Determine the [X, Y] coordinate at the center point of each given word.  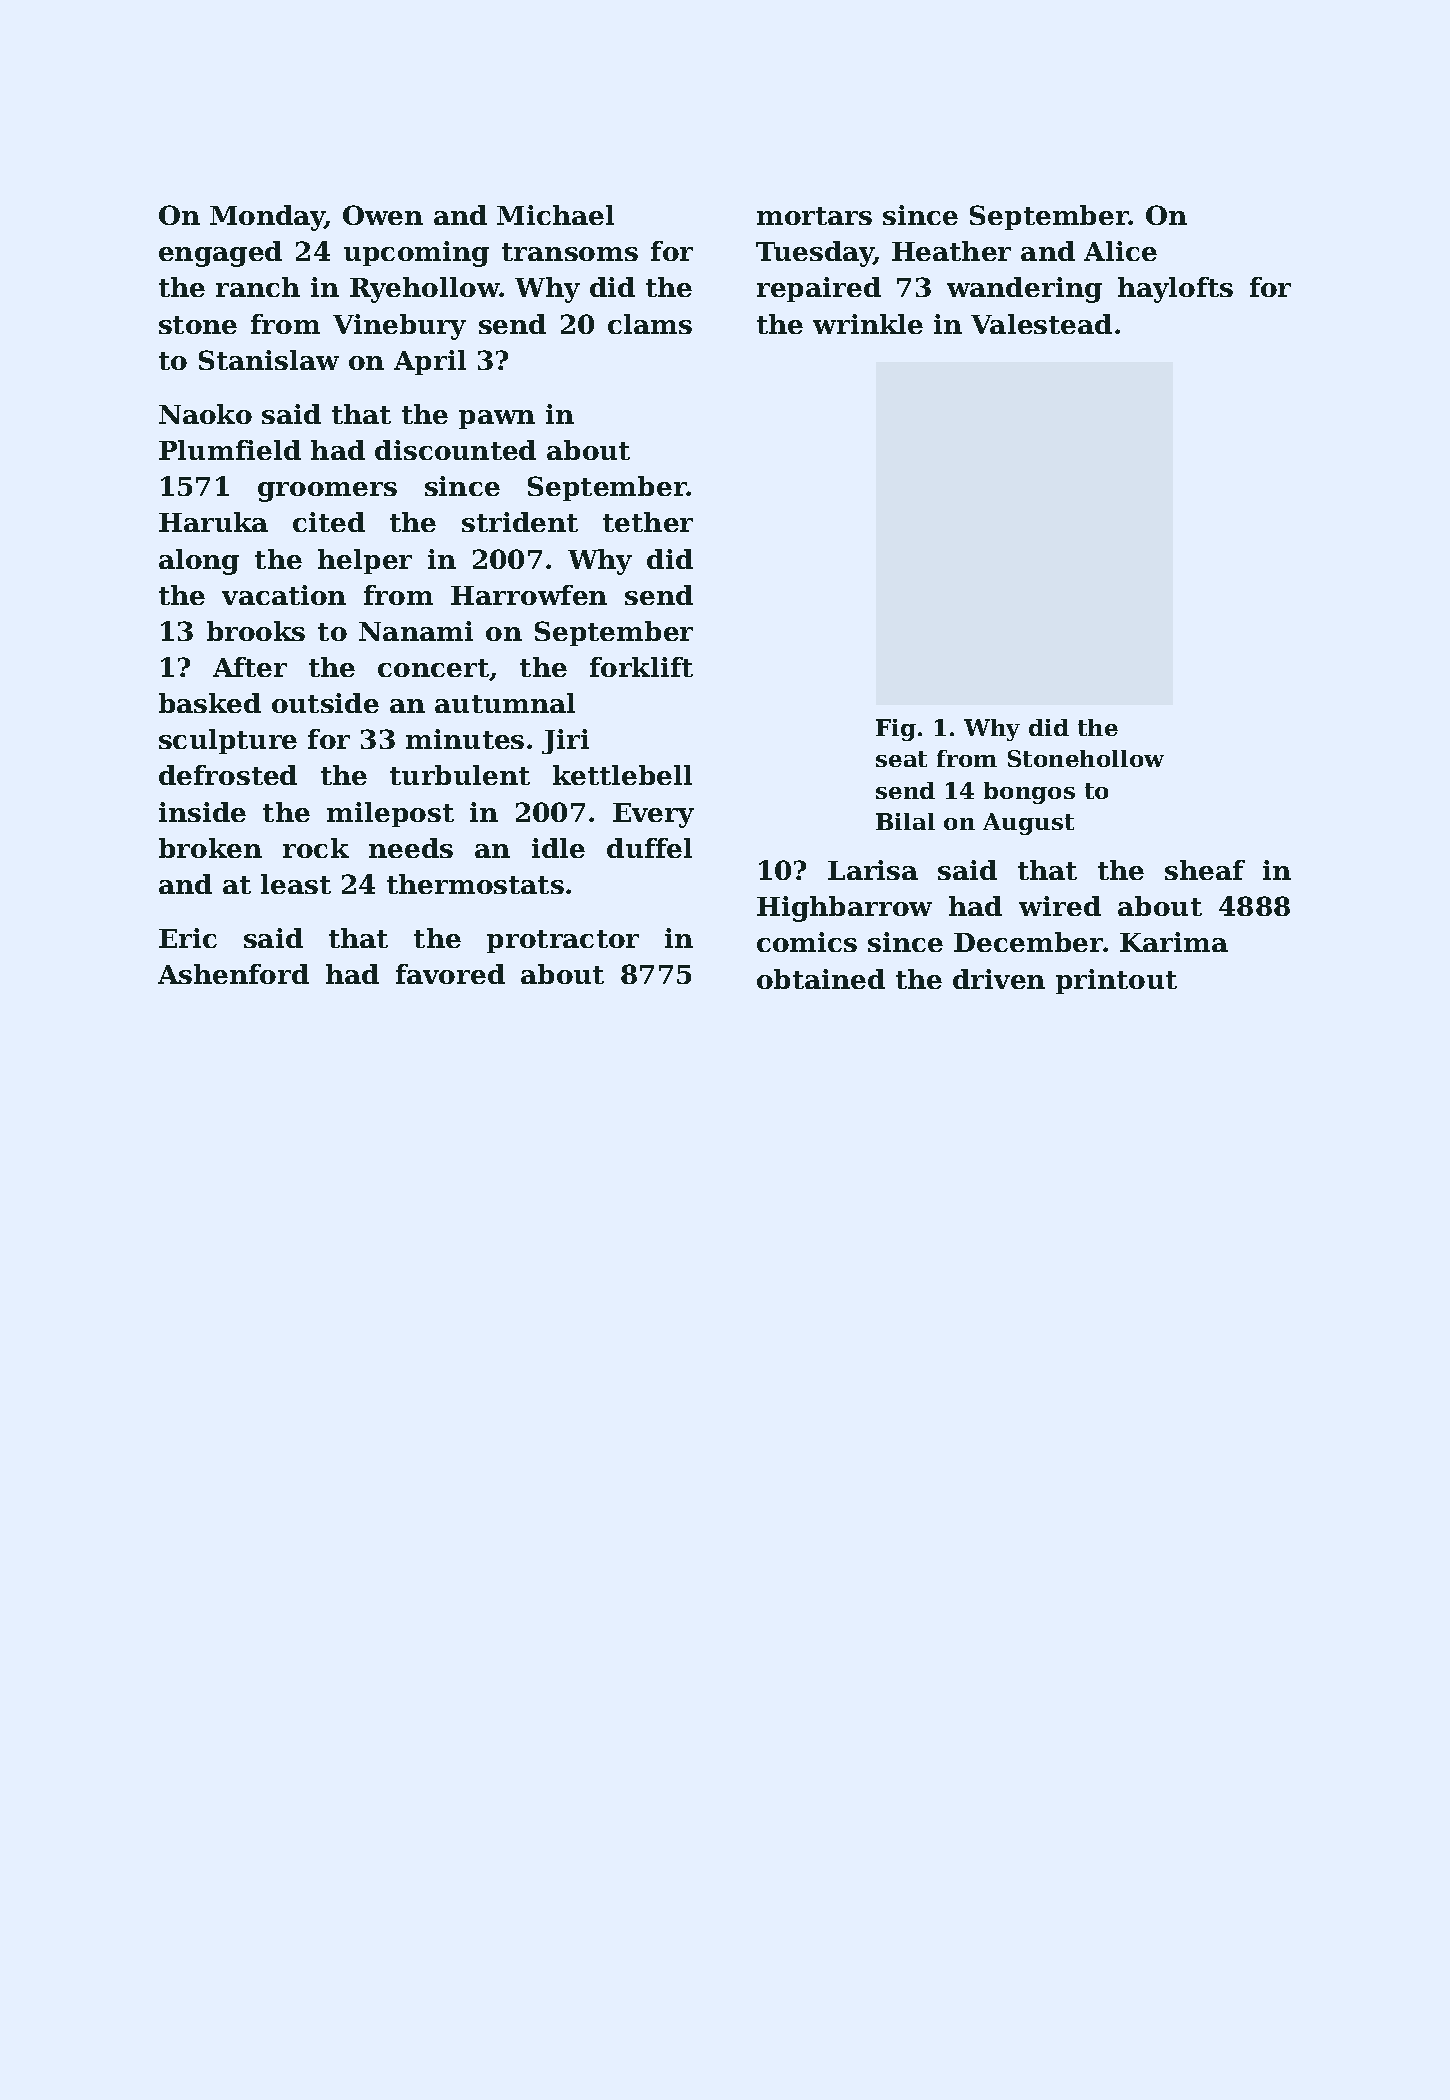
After [250, 667]
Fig [896, 730]
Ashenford [233, 974]
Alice [1120, 251]
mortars [814, 216]
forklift [641, 667]
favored [450, 974]
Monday [268, 218]
